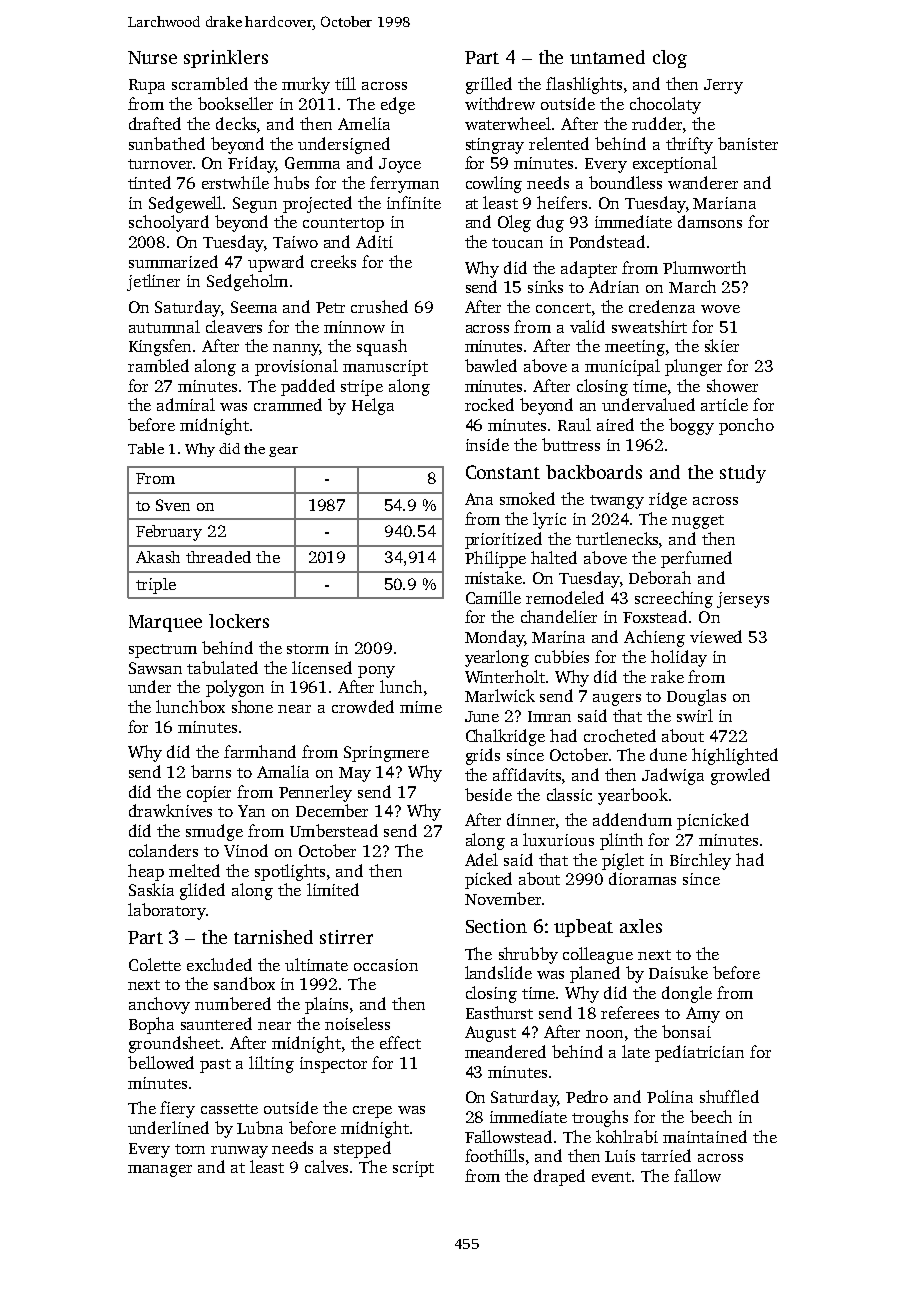 This screenshot has height=1316, width=908. Describe the element at coordinates (386, 754) in the screenshot. I see `Springmere` at that location.
